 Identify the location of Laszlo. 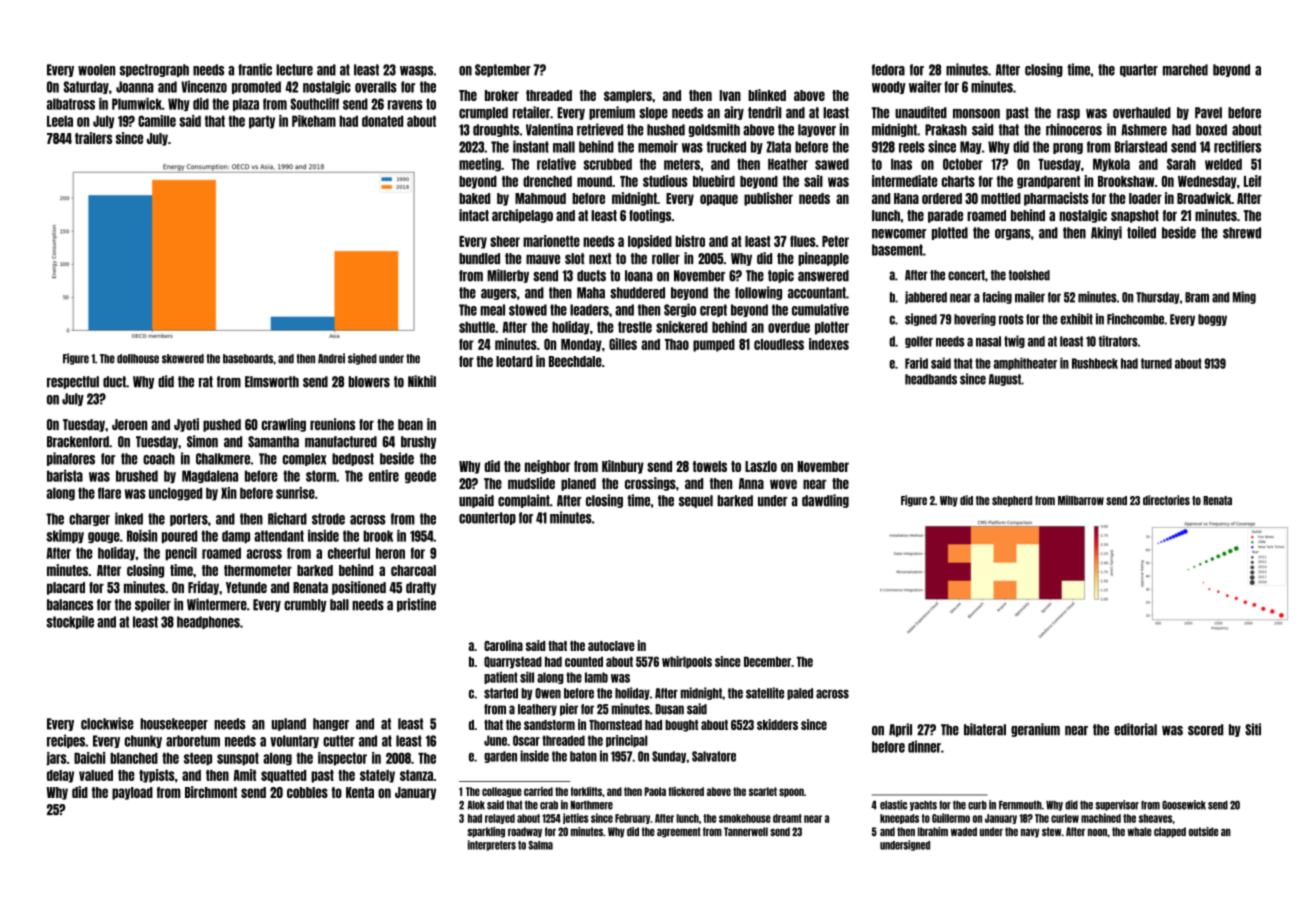
(761, 466).
